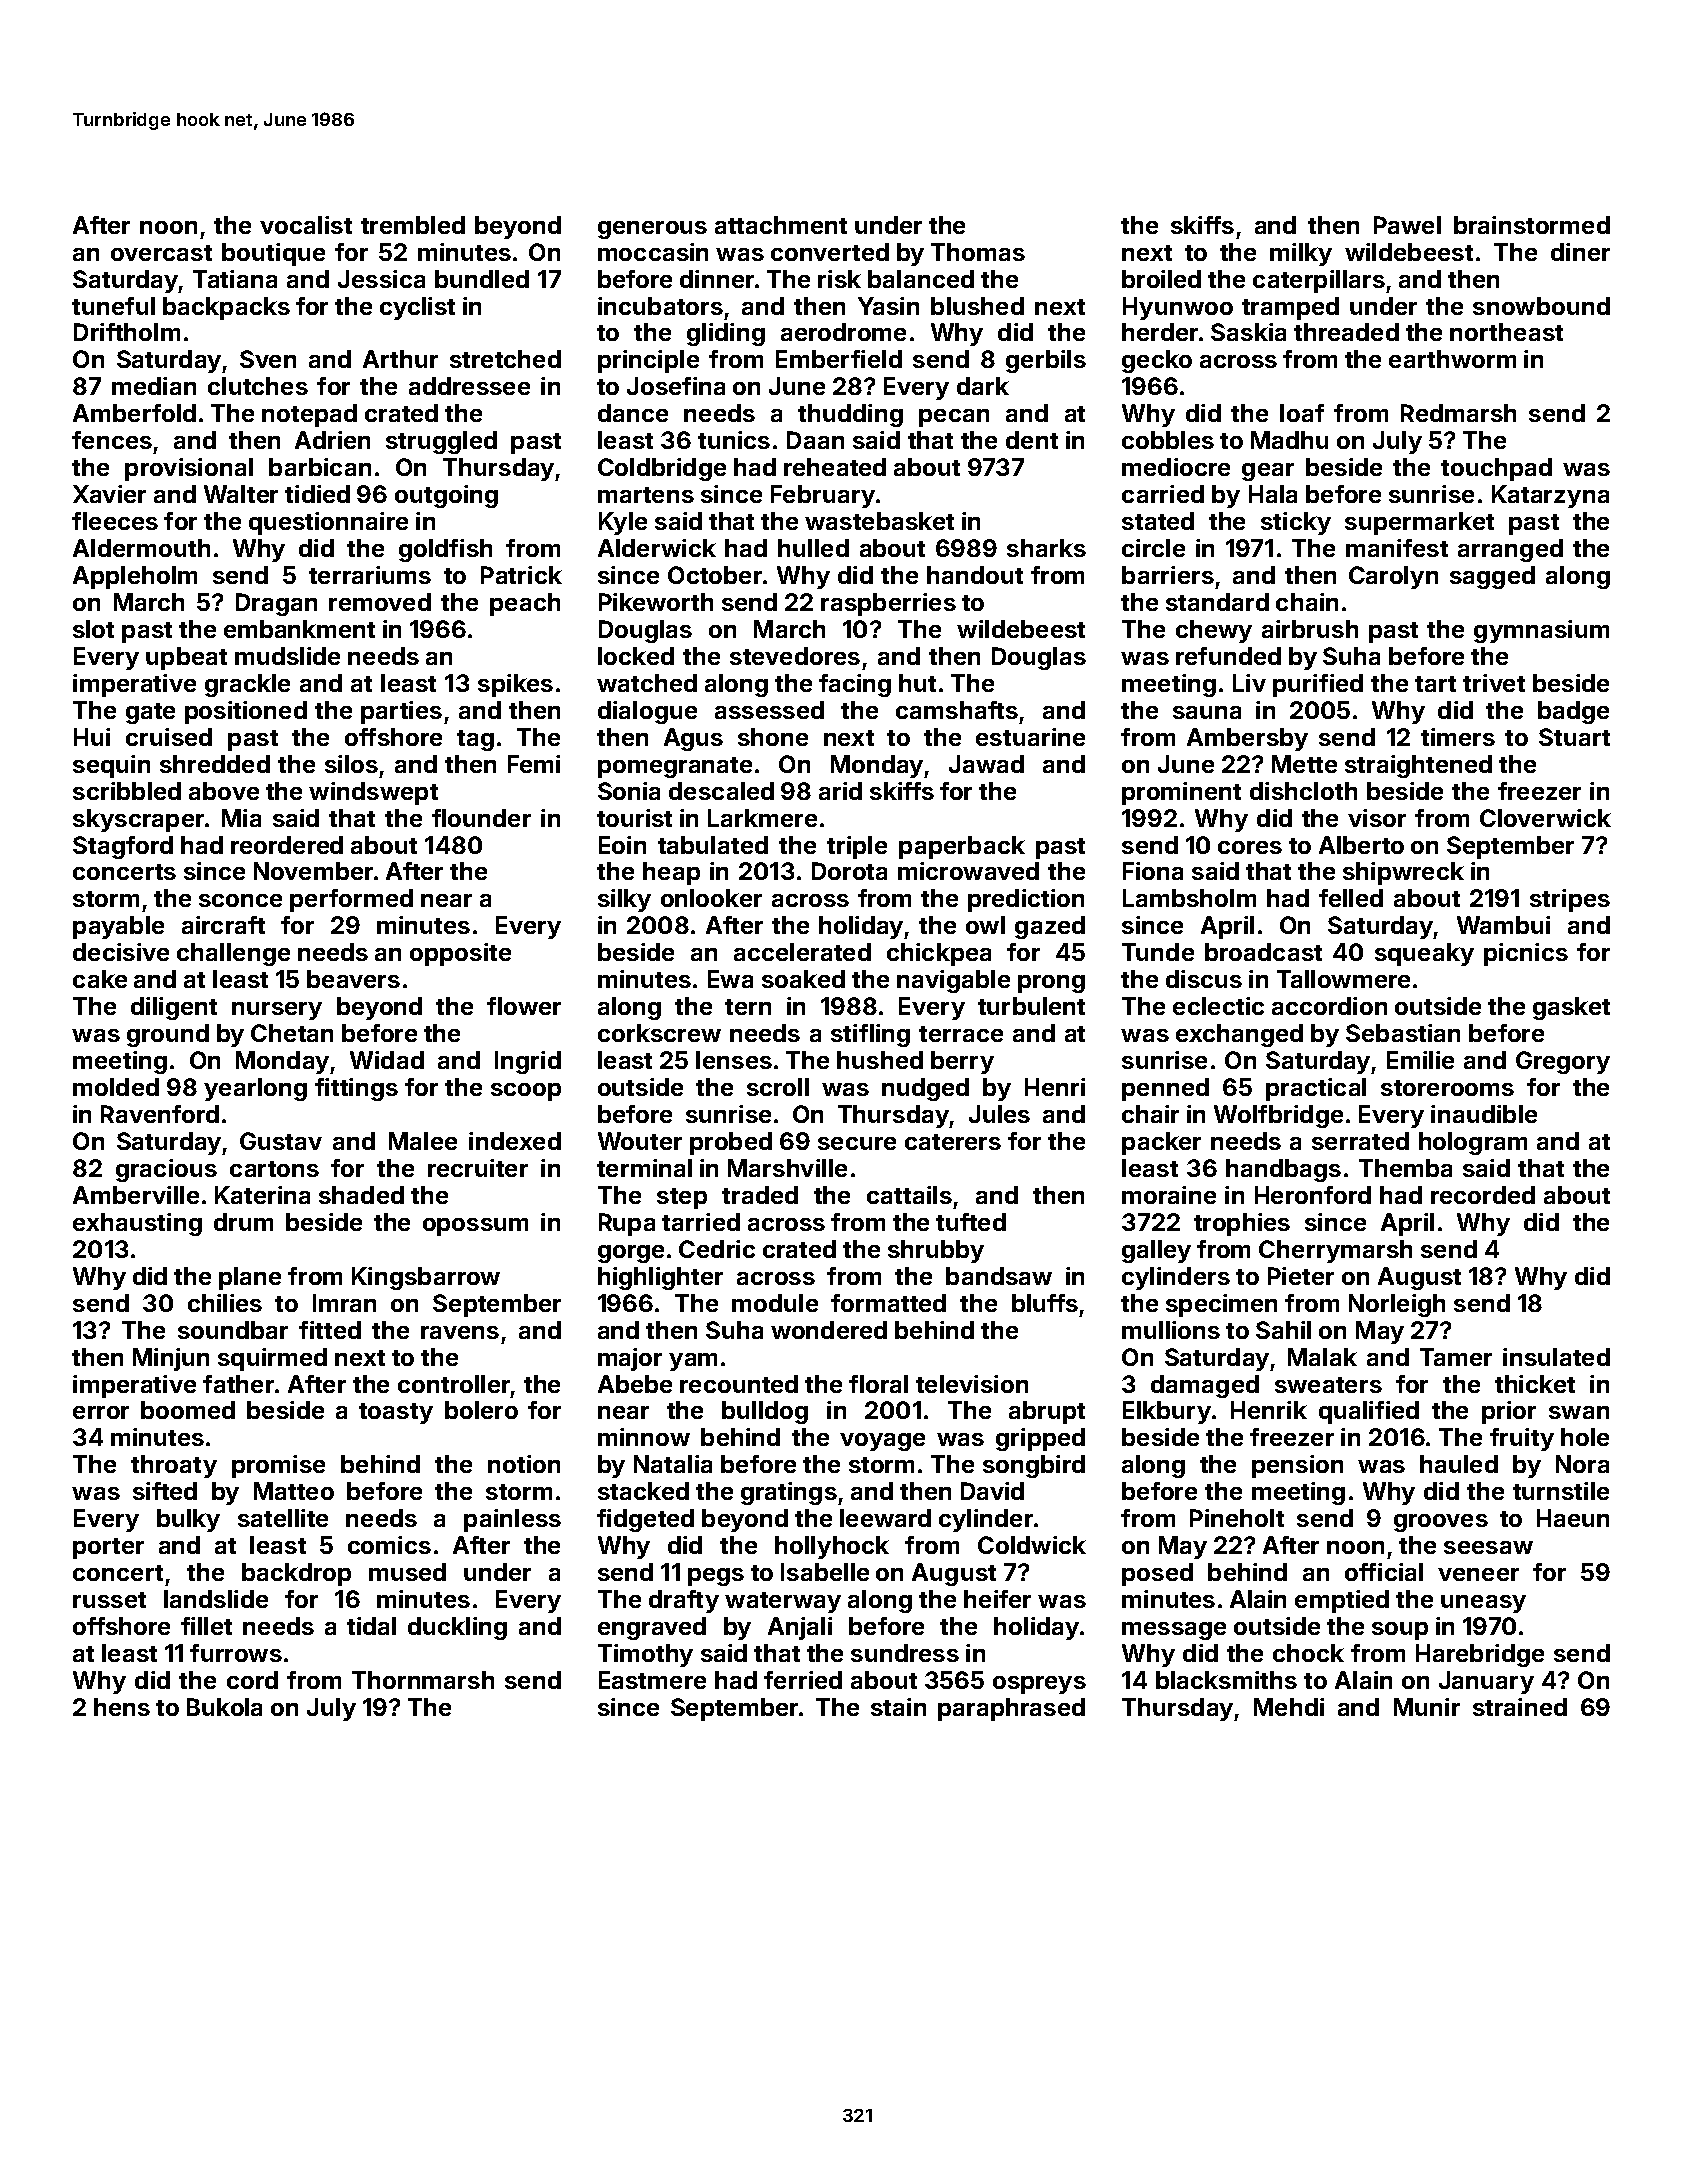 This image has height=2178, width=1683. Describe the element at coordinates (387, 1060) in the image. I see `Widad` at that location.
